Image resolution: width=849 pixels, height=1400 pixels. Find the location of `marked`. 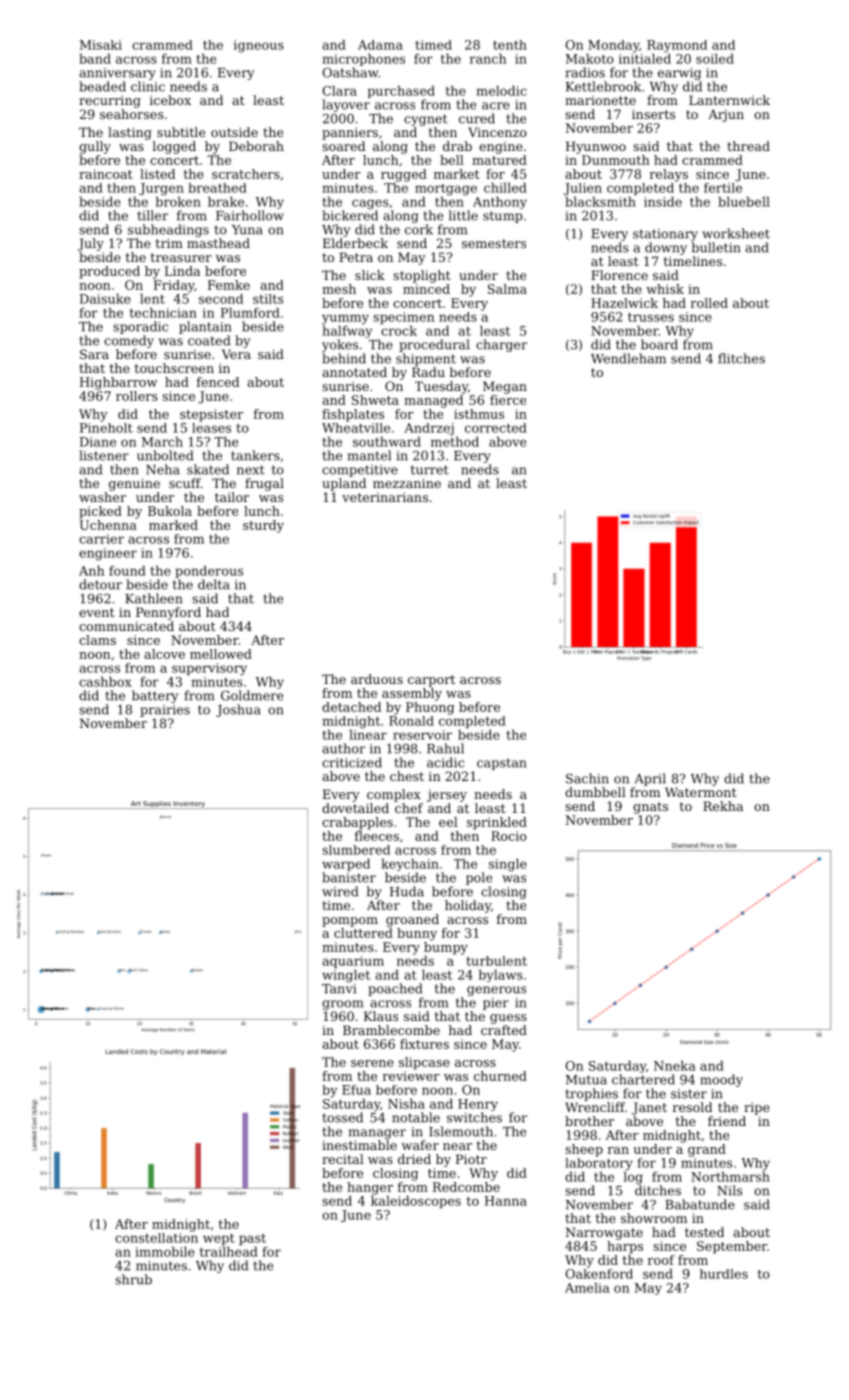

marked is located at coordinates (173, 525).
